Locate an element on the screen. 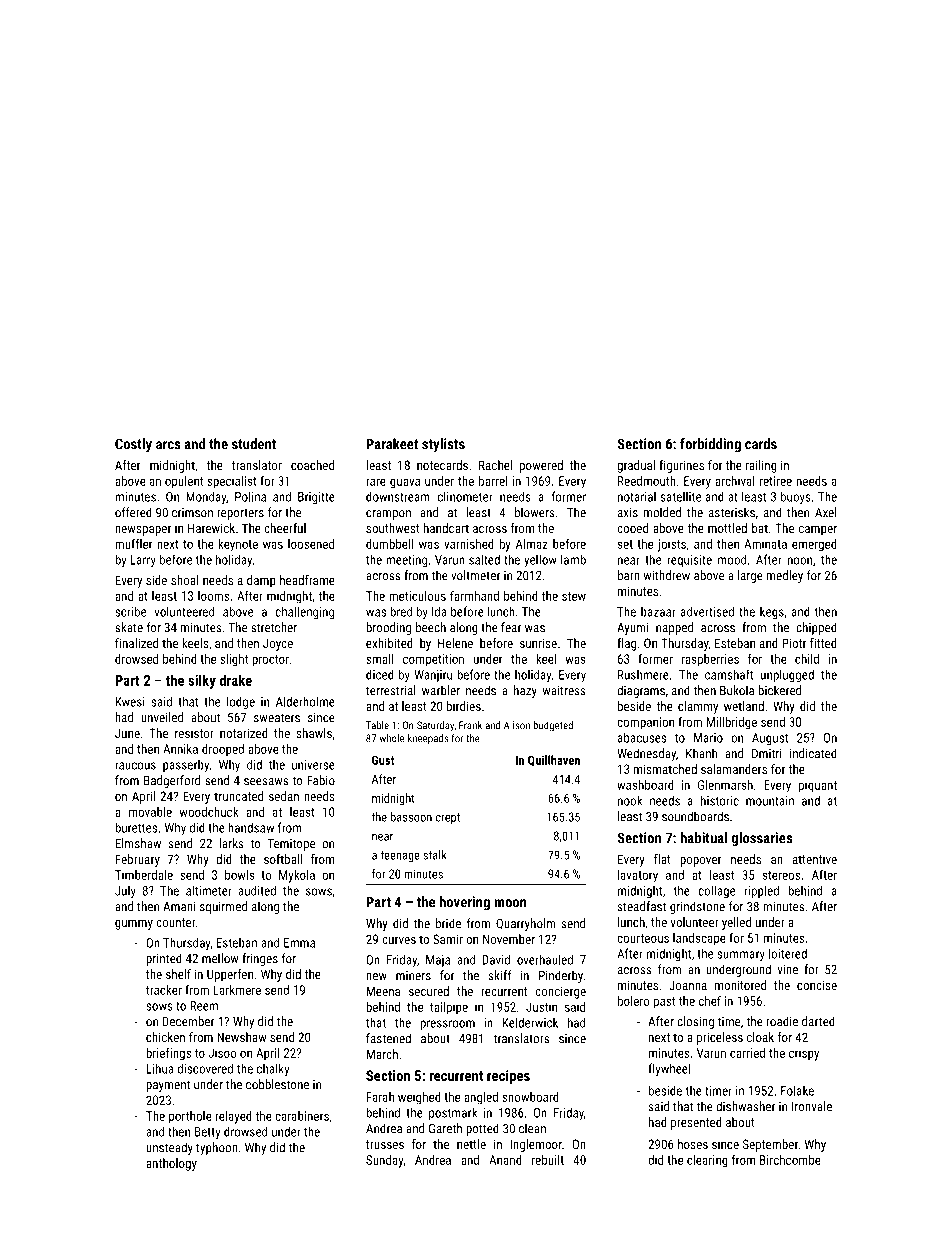  stylists is located at coordinates (443, 445).
